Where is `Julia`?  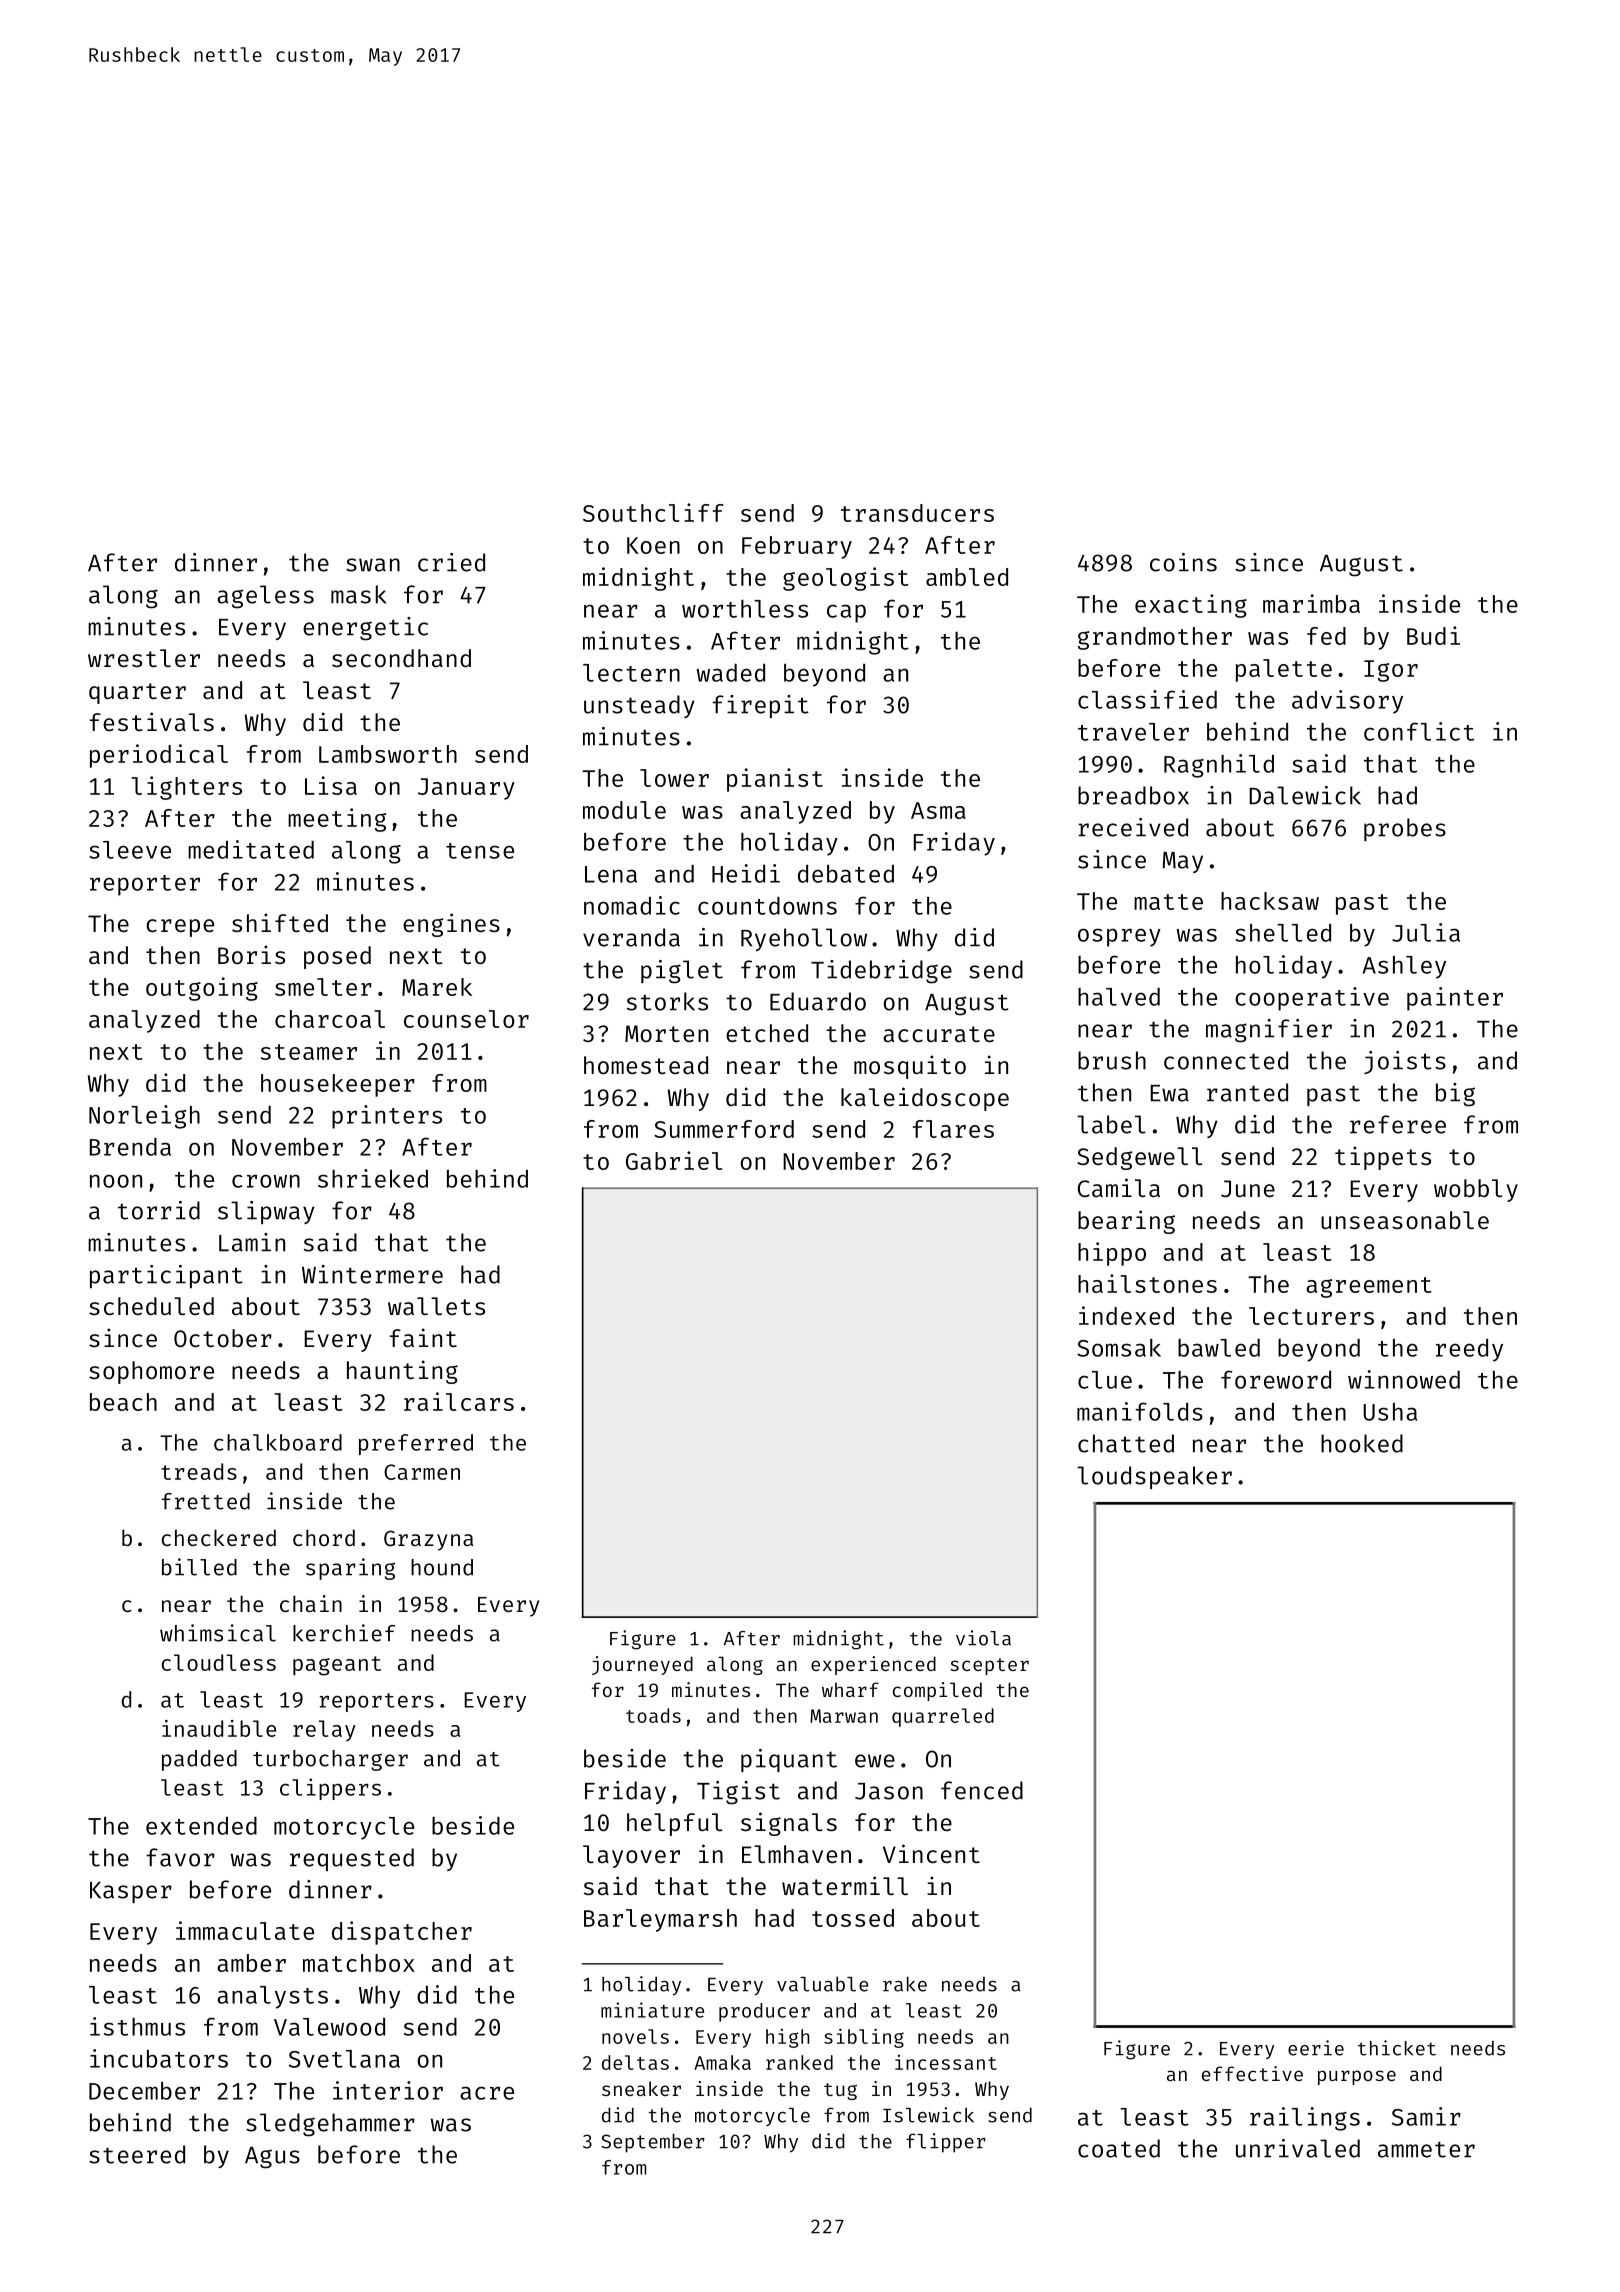
Julia is located at coordinates (1426, 932).
